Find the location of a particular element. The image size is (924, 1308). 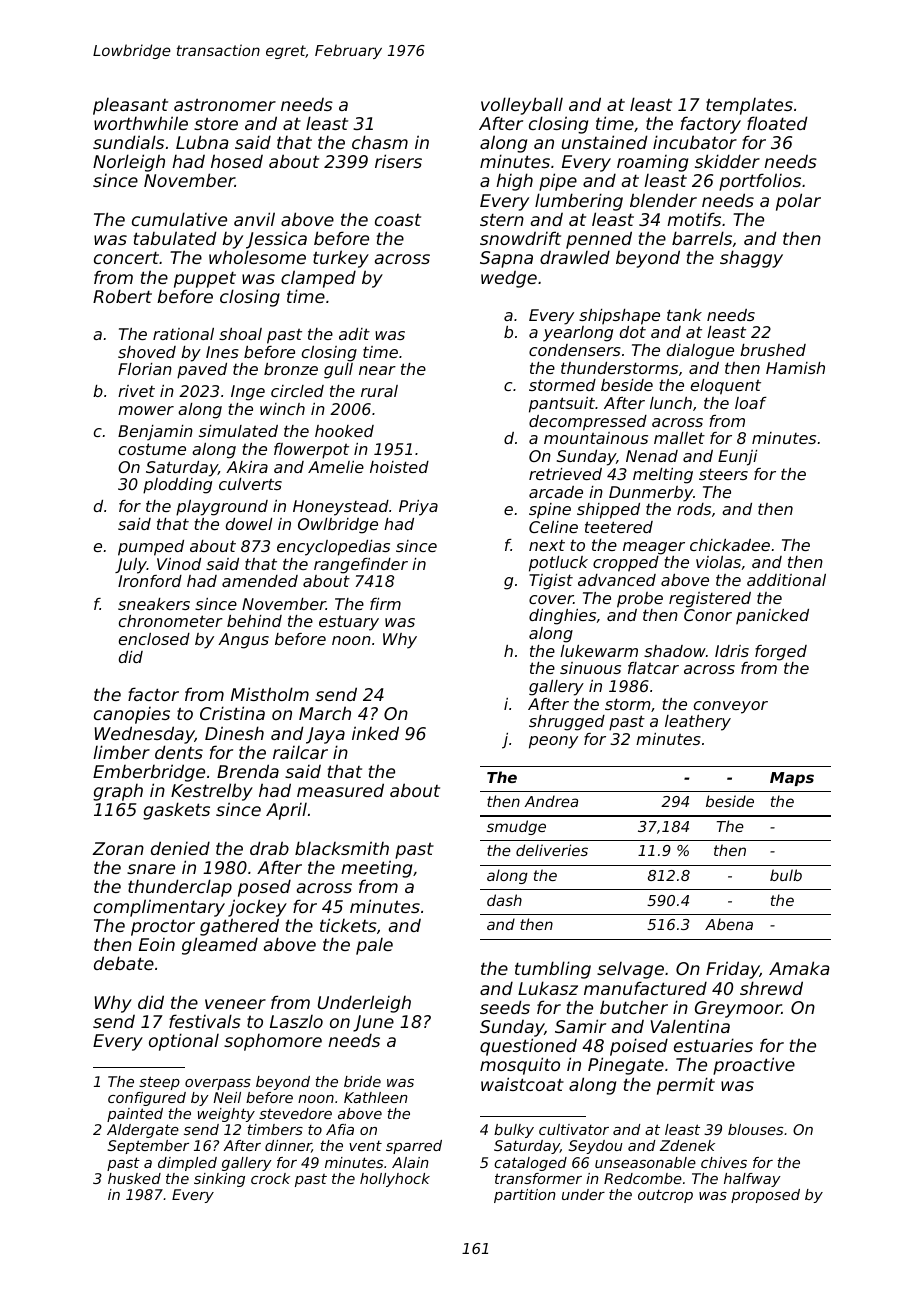

sparred is located at coordinates (414, 1147).
